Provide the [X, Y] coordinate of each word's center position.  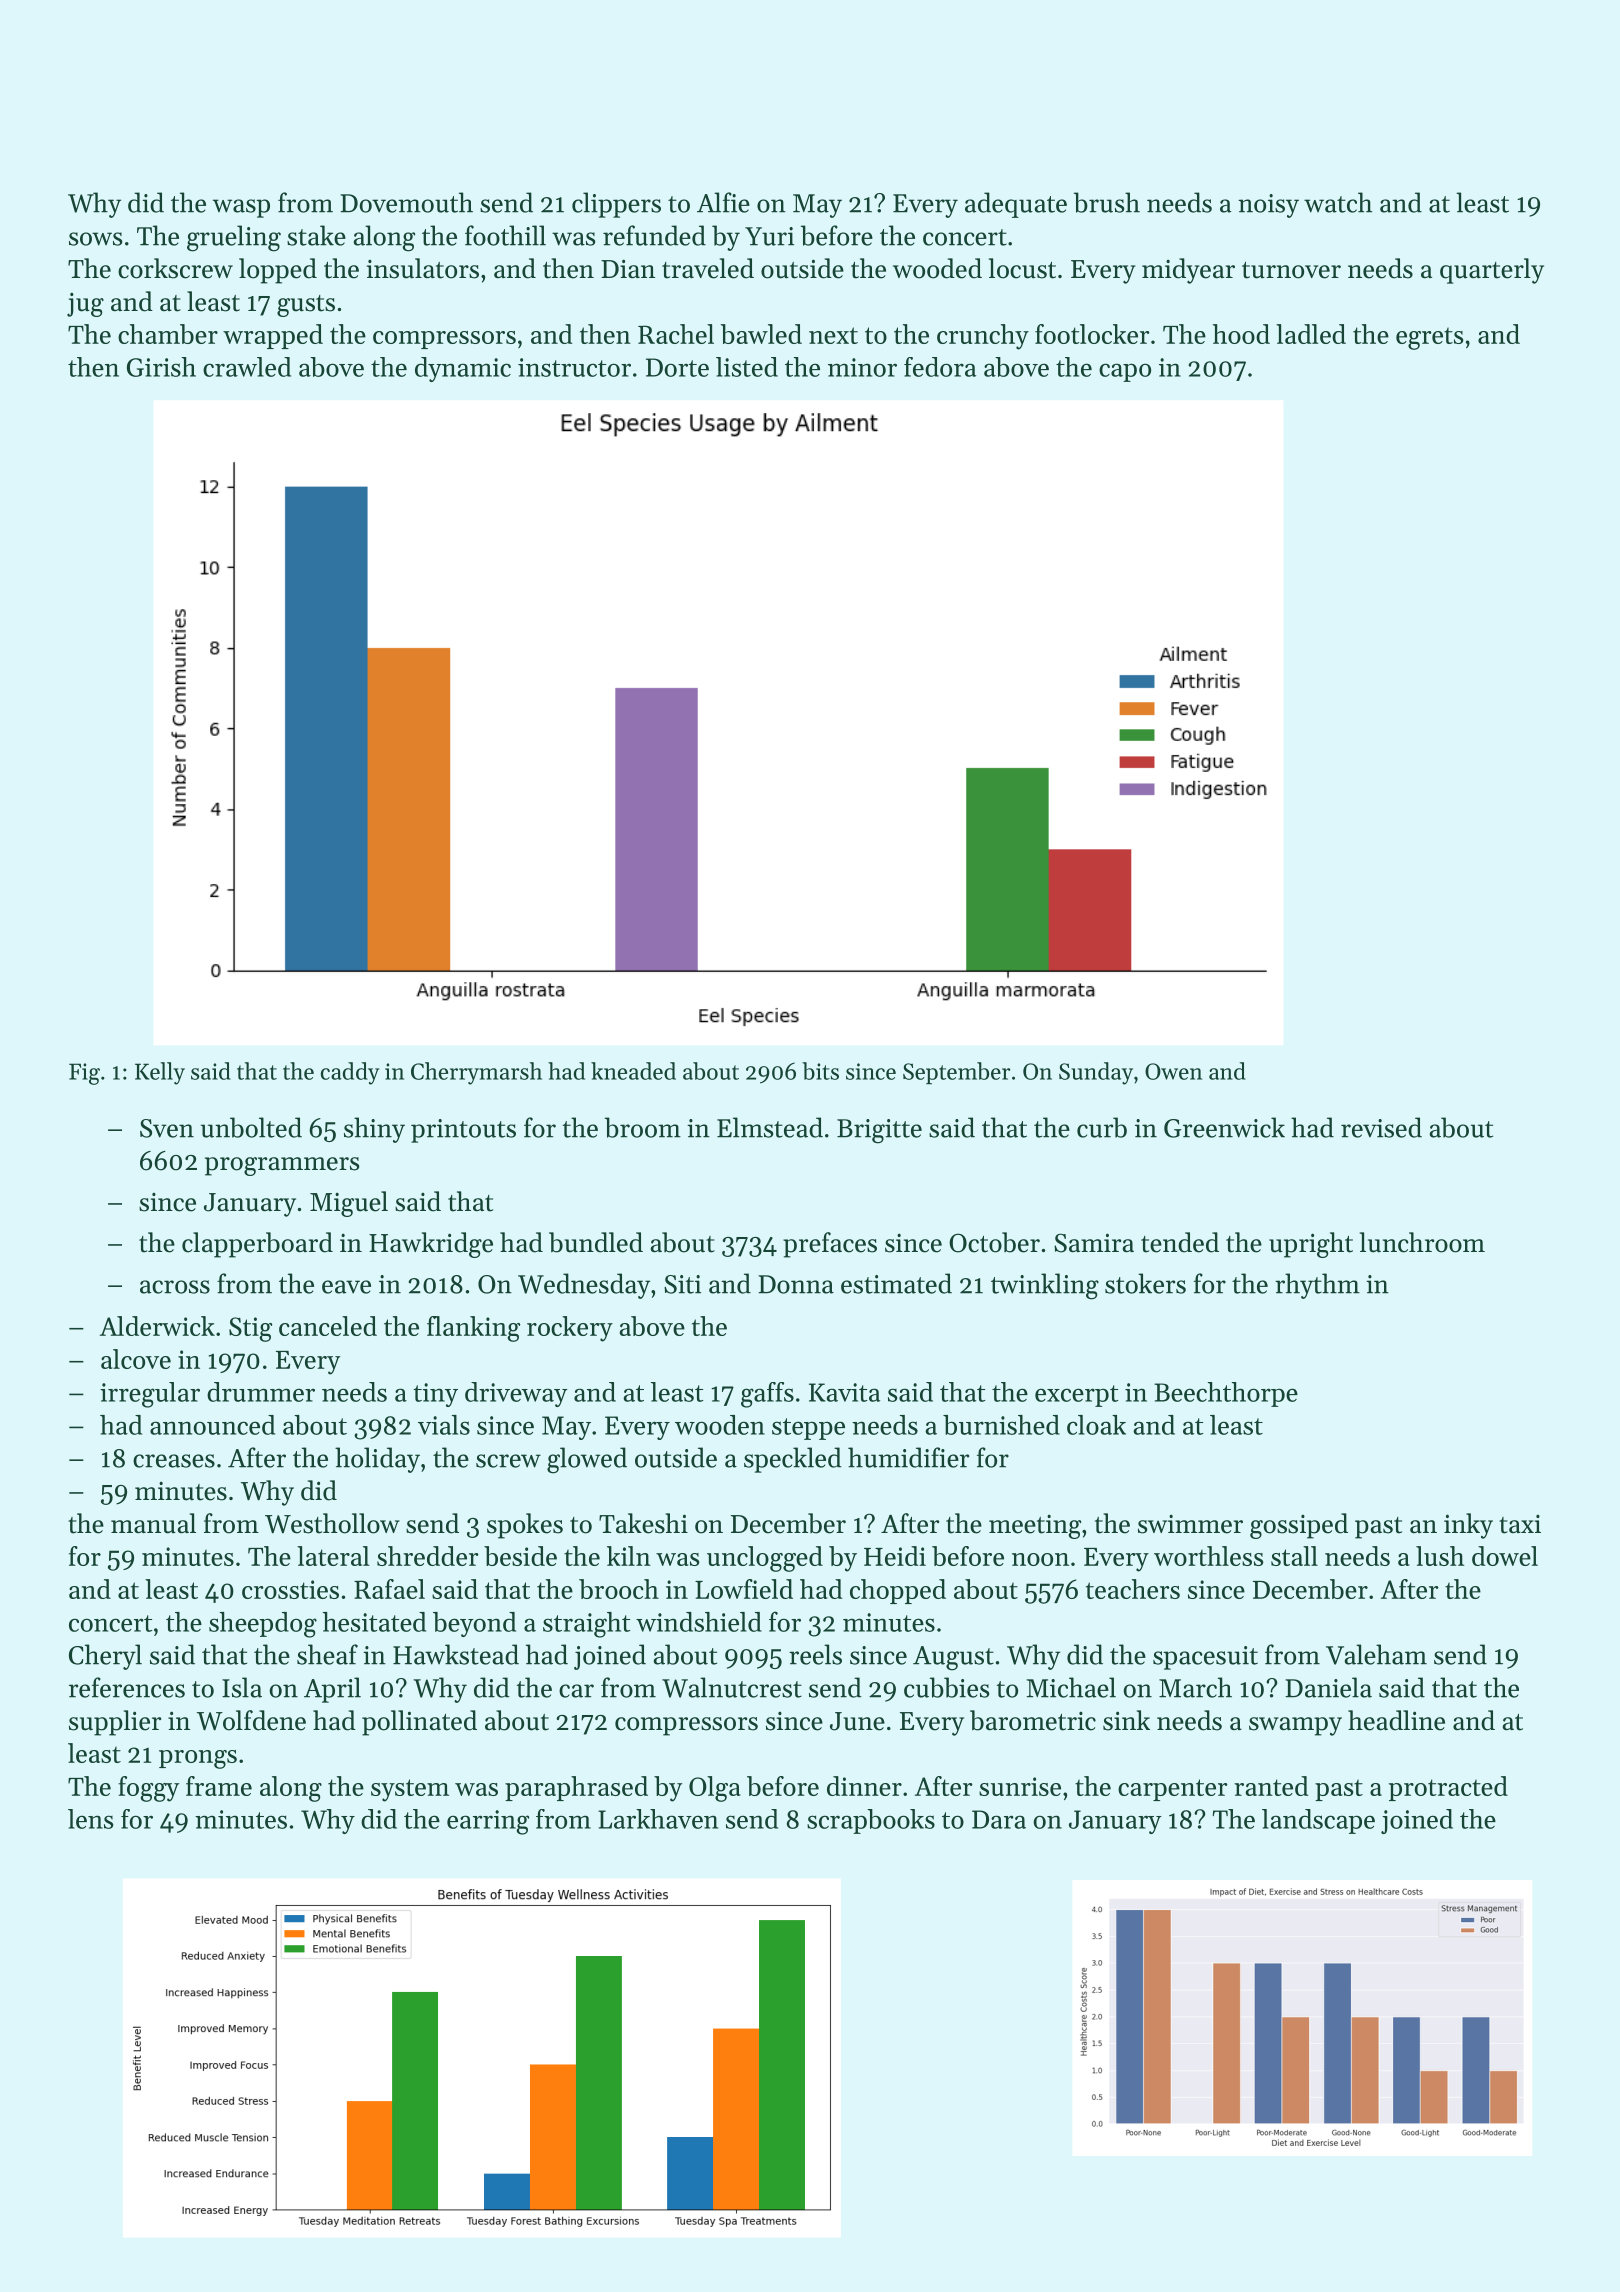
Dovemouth [406, 202]
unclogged [765, 1559]
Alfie [723, 202]
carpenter [1173, 1790]
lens [90, 1819]
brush [1107, 202]
